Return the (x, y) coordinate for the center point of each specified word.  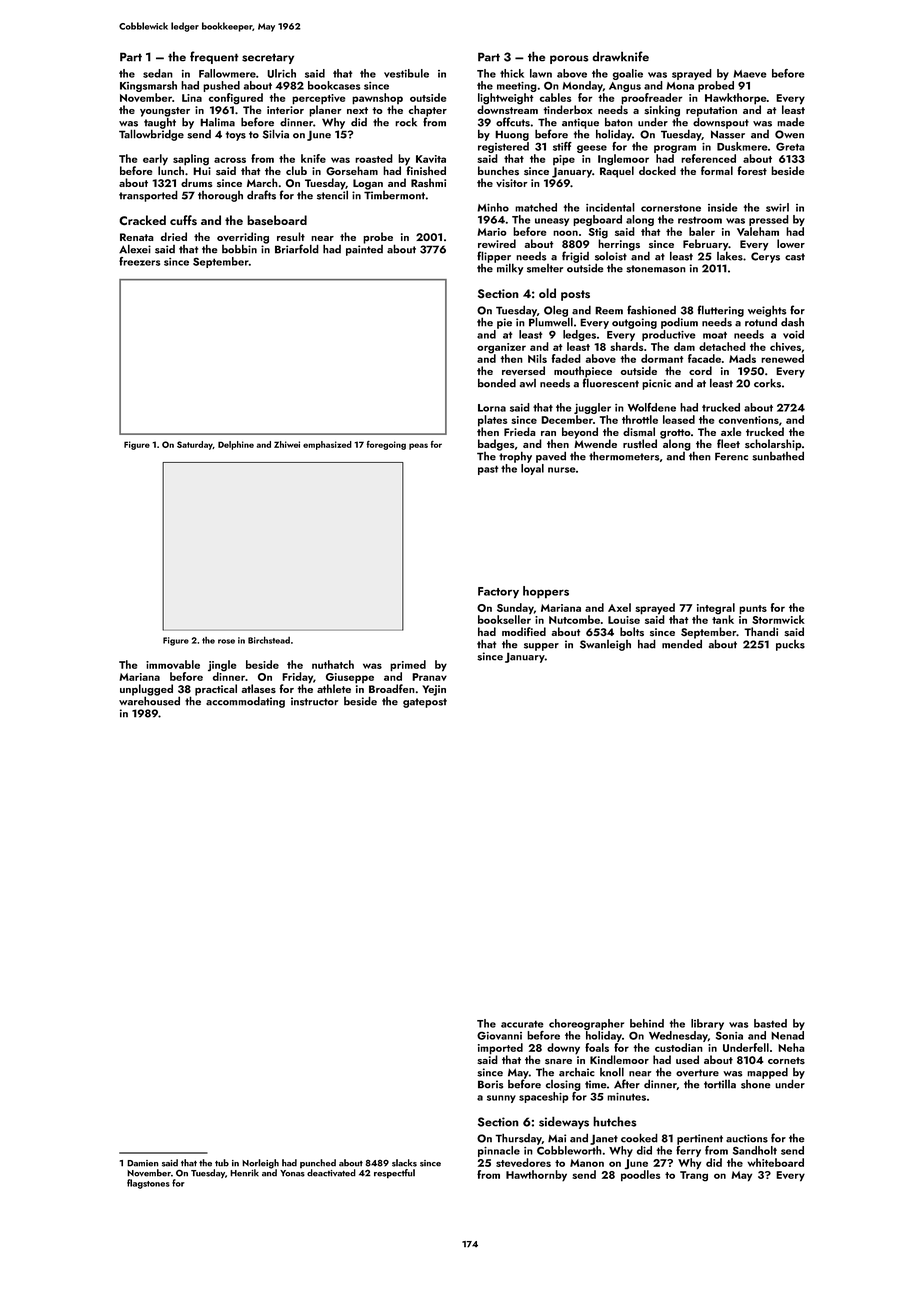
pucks (790, 645)
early (155, 160)
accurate (522, 1024)
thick (512, 73)
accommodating (245, 702)
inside (723, 207)
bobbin (239, 249)
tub (222, 1163)
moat (715, 335)
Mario (492, 232)
